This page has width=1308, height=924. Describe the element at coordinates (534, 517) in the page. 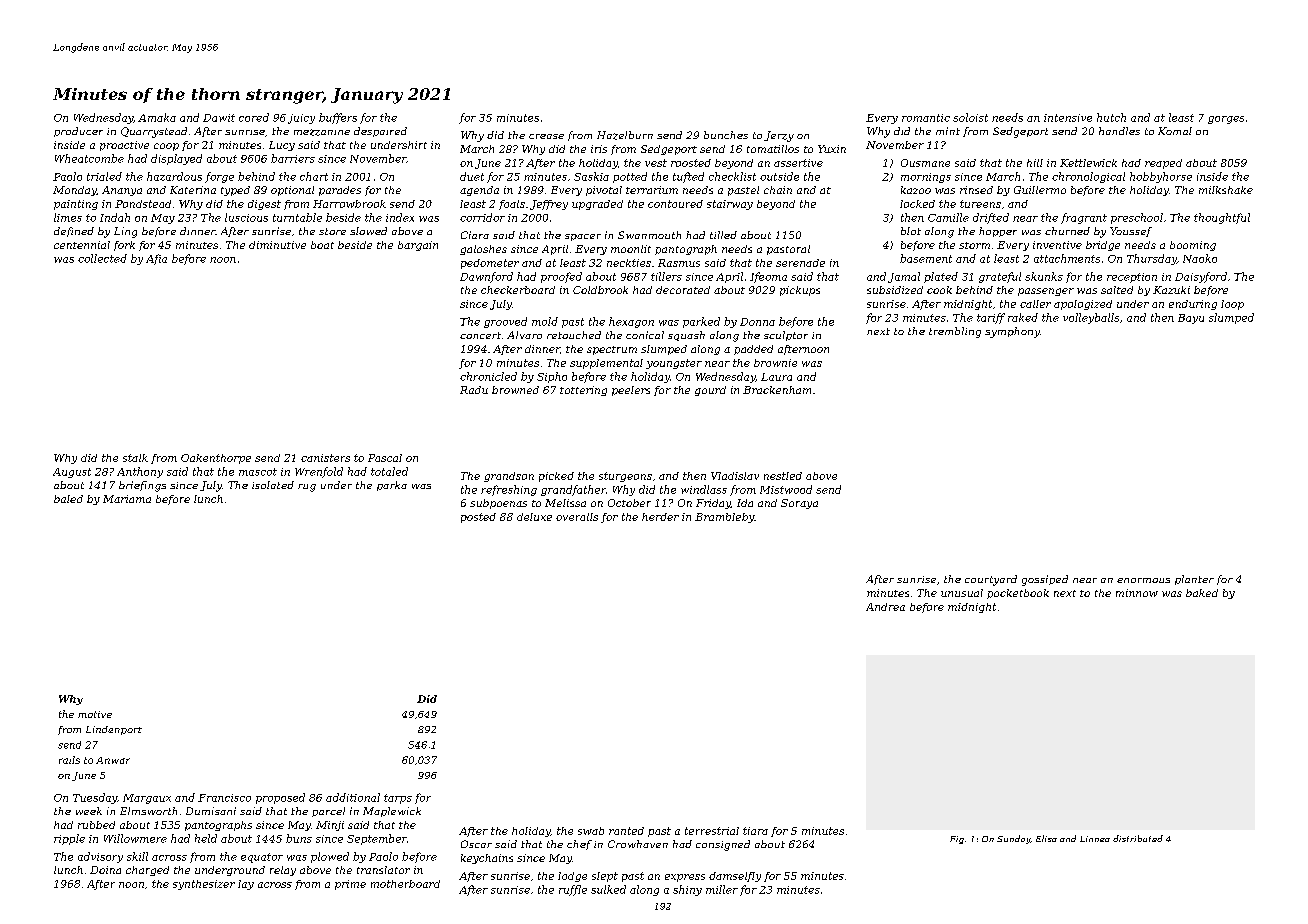

I see `deluxe` at that location.
